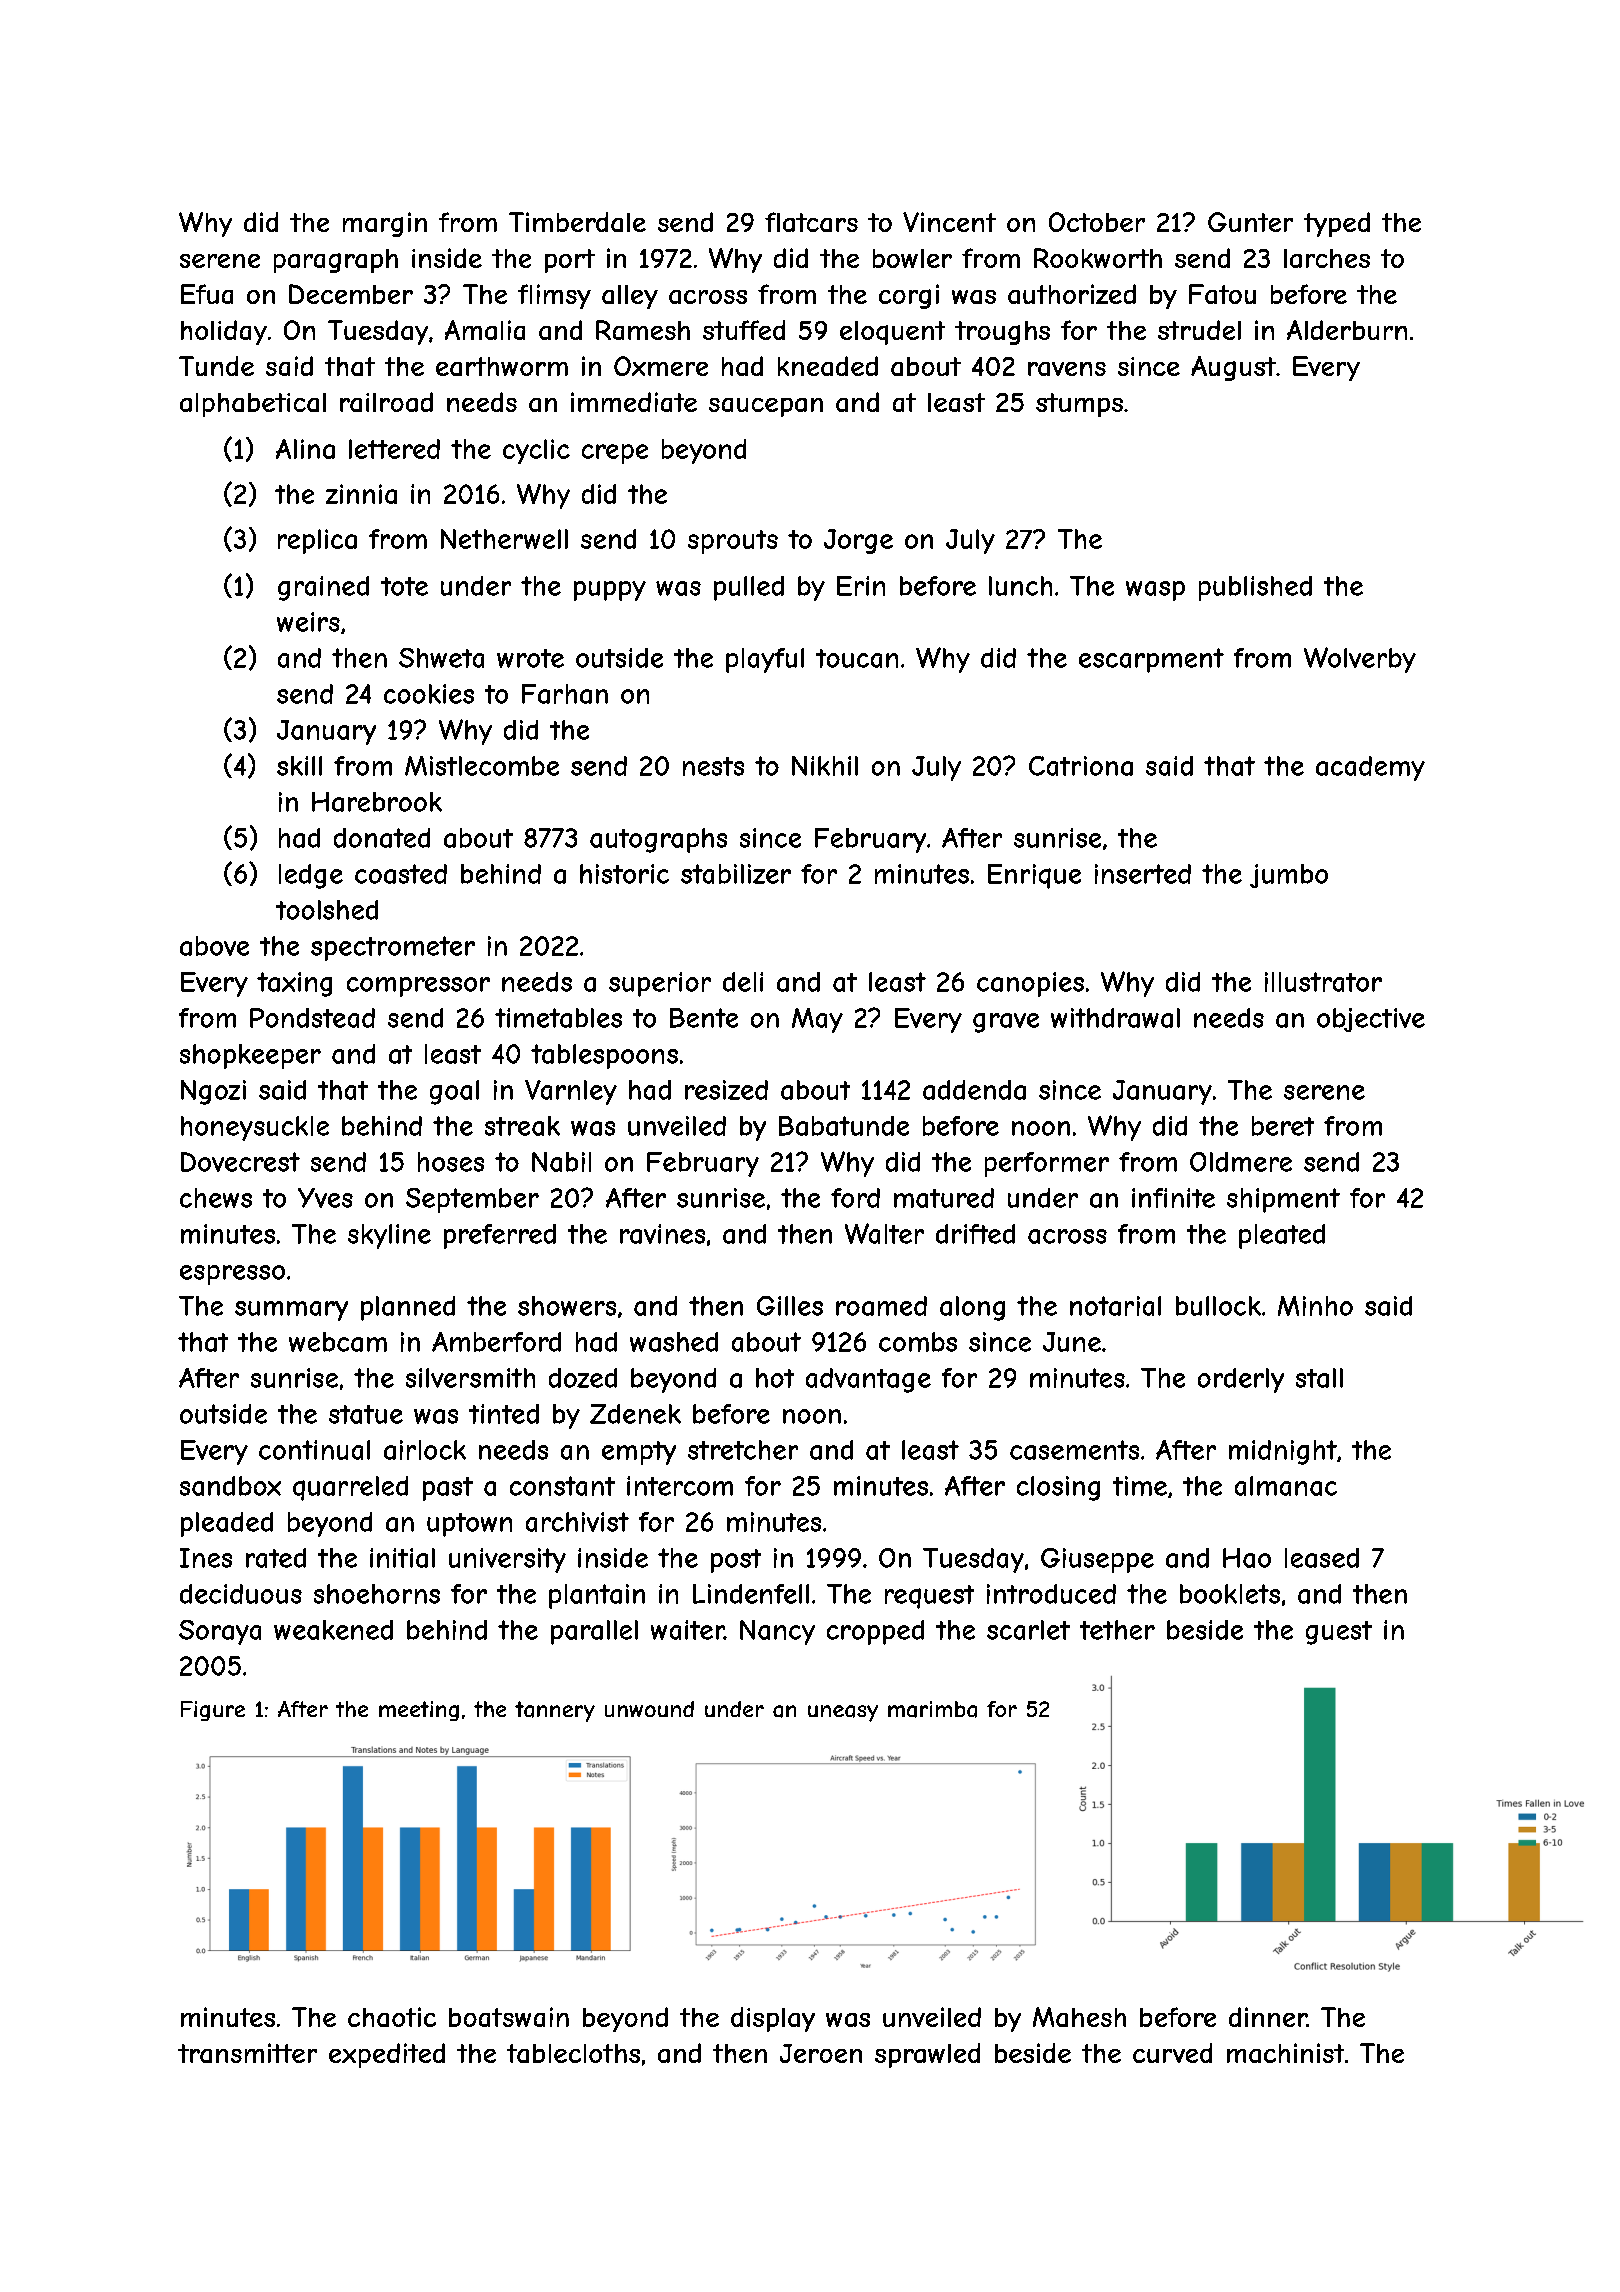 Image resolution: width=1620 pixels, height=2292 pixels. What do you see at coordinates (291, 1311) in the screenshot?
I see `summary` at bounding box center [291, 1311].
